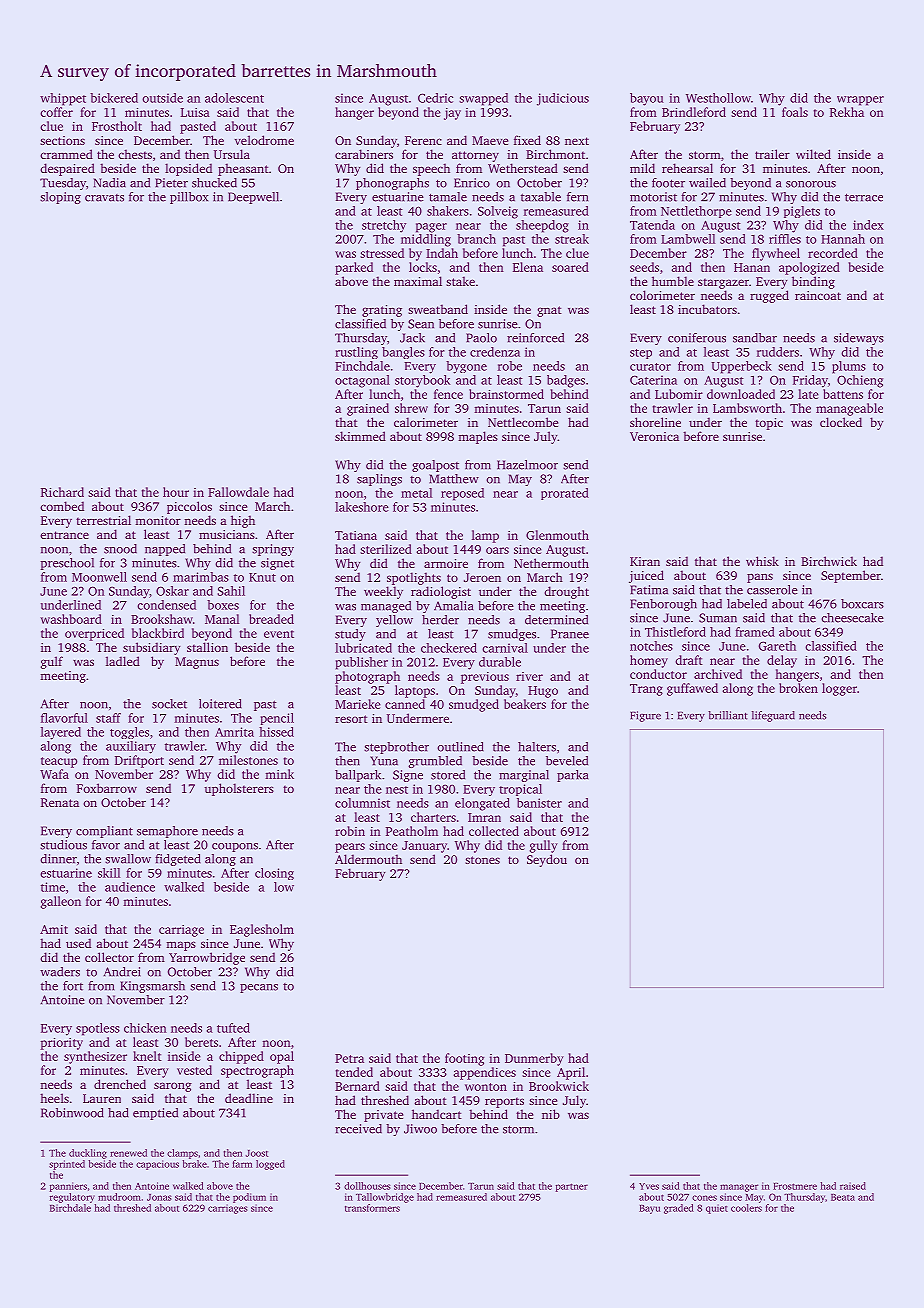  What do you see at coordinates (277, 719) in the screenshot?
I see `pencil` at bounding box center [277, 719].
